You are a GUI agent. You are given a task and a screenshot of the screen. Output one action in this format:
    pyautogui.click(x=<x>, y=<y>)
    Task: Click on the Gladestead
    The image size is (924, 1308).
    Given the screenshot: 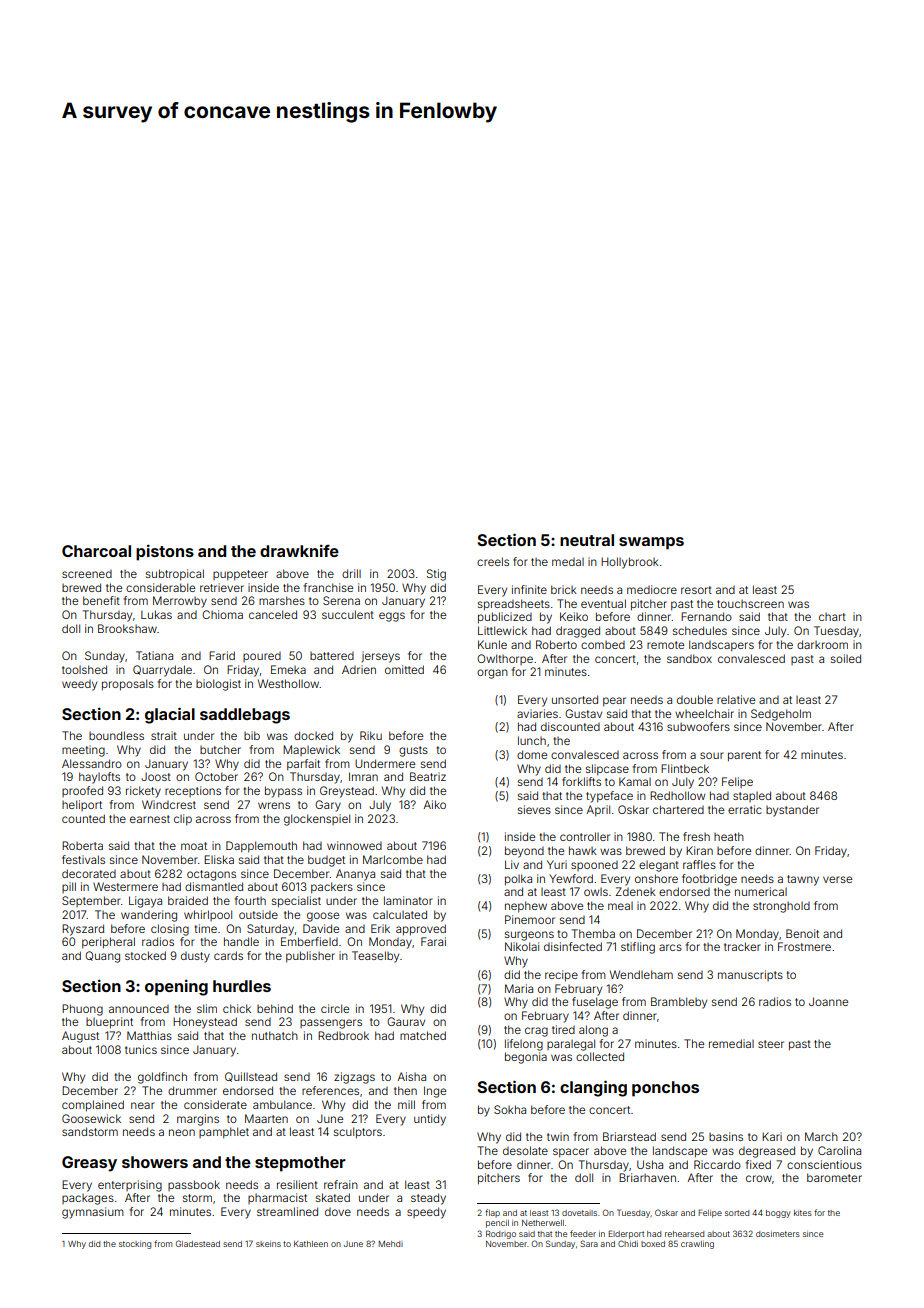 What is the action you would take?
    pyautogui.click(x=198, y=1243)
